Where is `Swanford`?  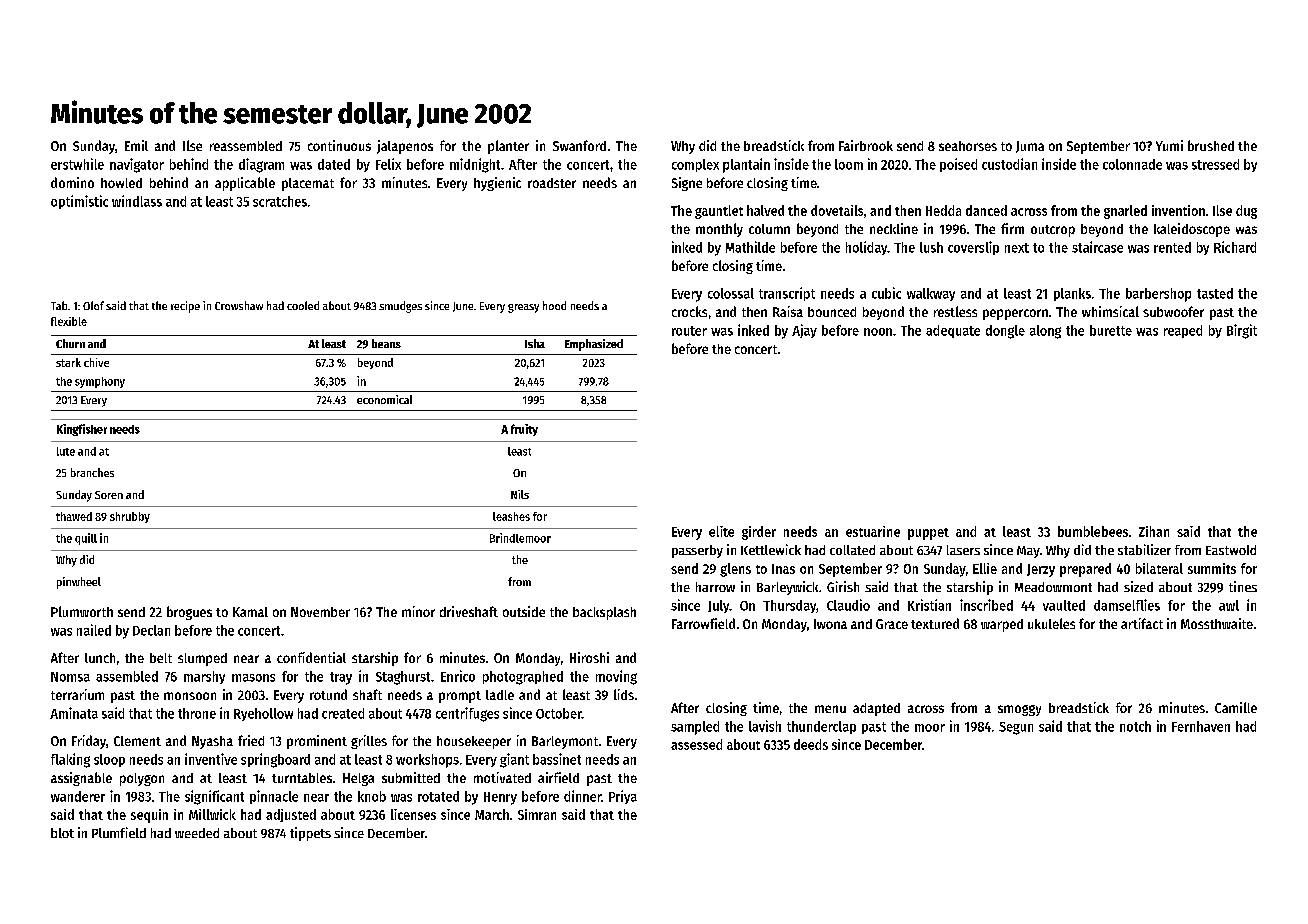 Swanford is located at coordinates (579, 145).
